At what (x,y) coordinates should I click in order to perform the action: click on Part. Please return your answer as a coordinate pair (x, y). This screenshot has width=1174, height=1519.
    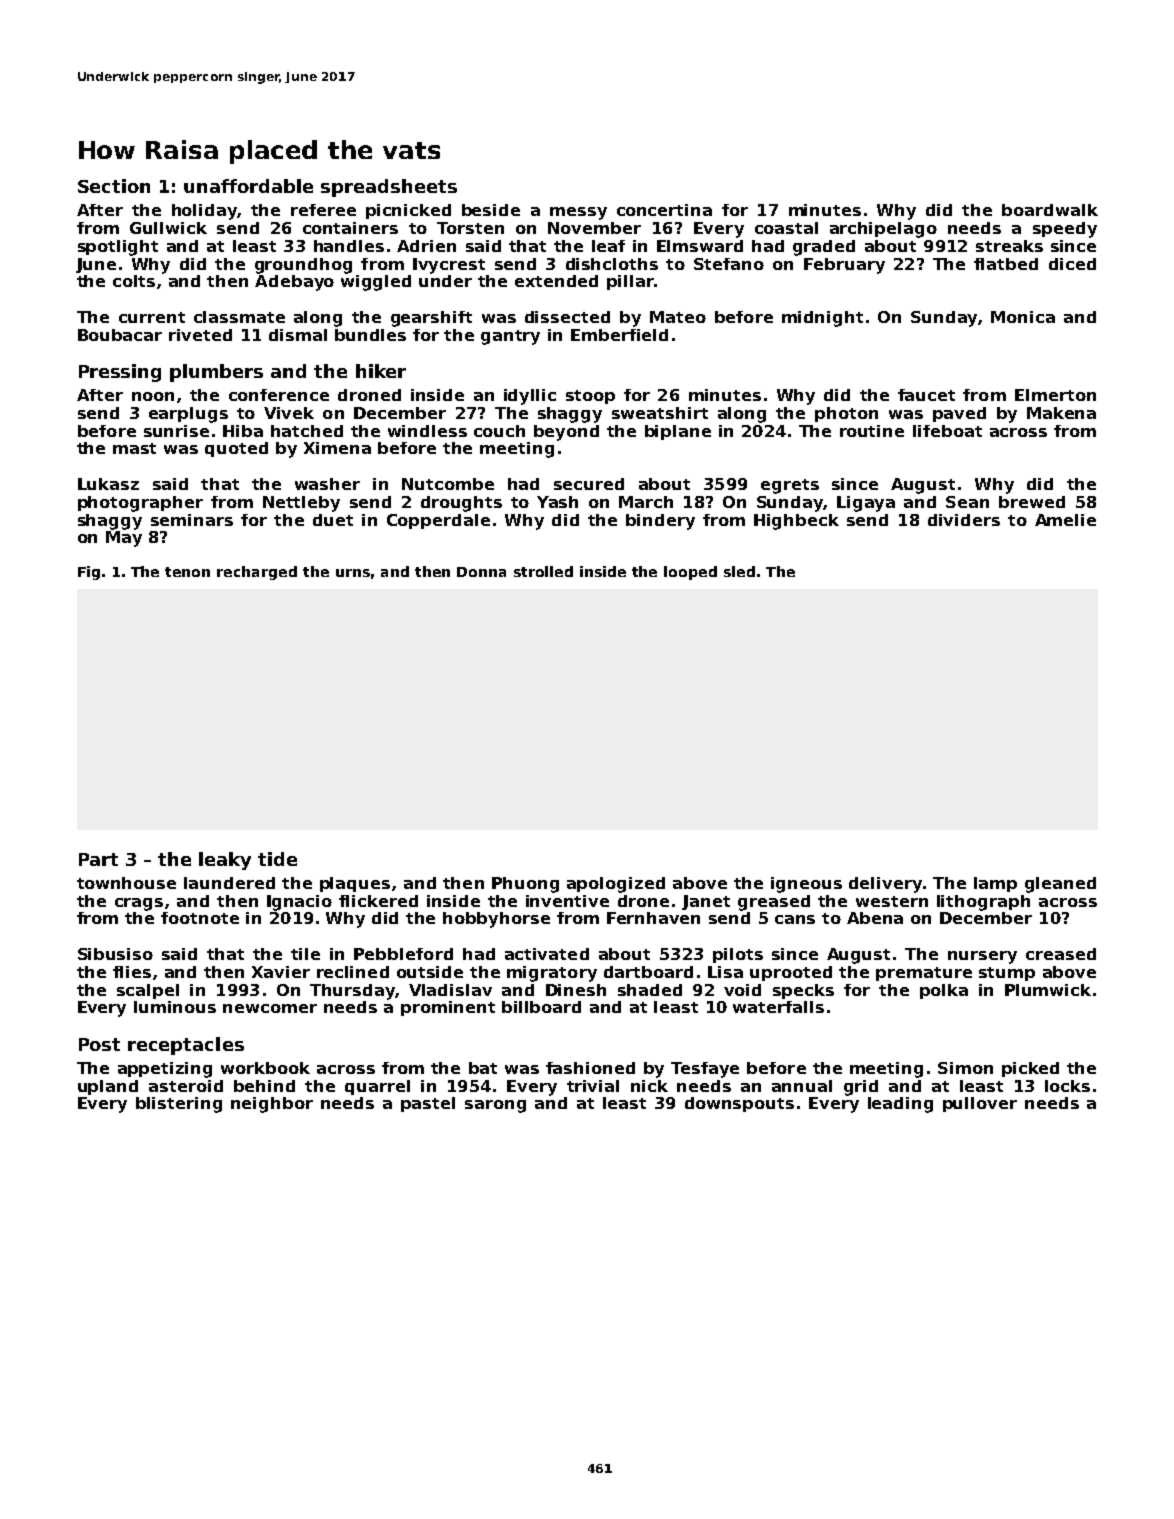
    Looking at the image, I should click on (98, 859).
